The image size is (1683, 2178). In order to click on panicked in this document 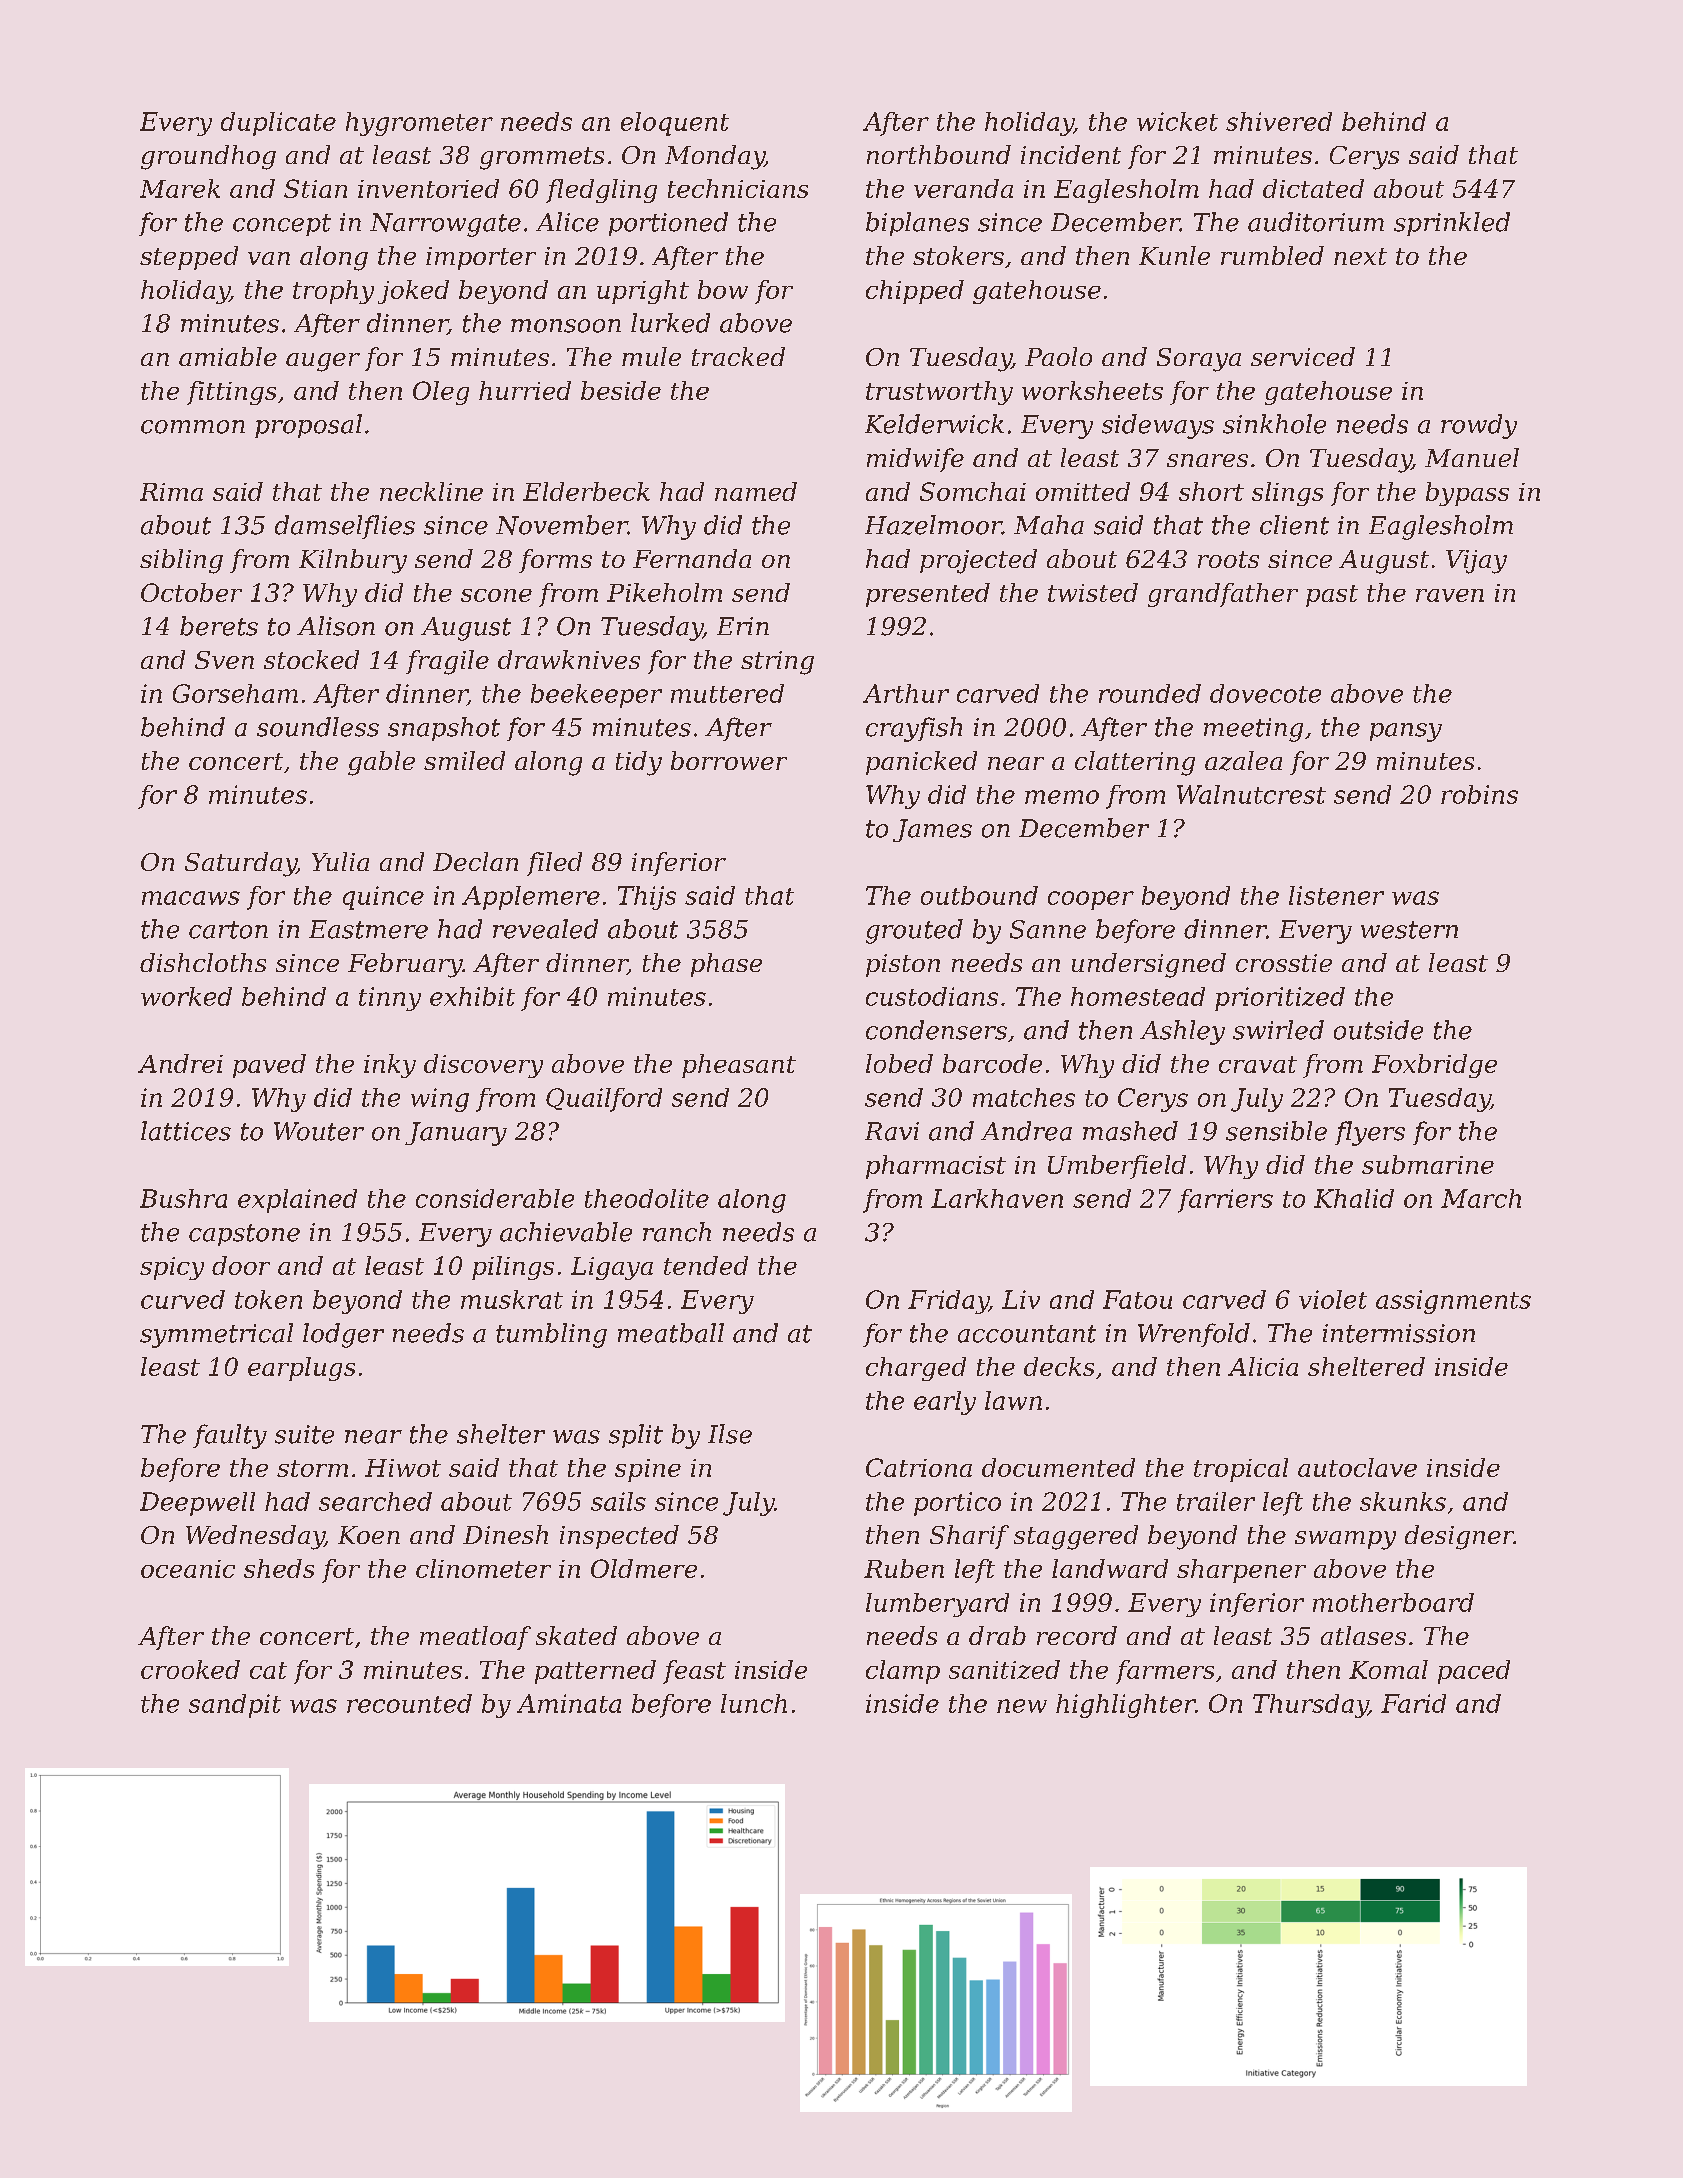, I will do `click(921, 763)`.
